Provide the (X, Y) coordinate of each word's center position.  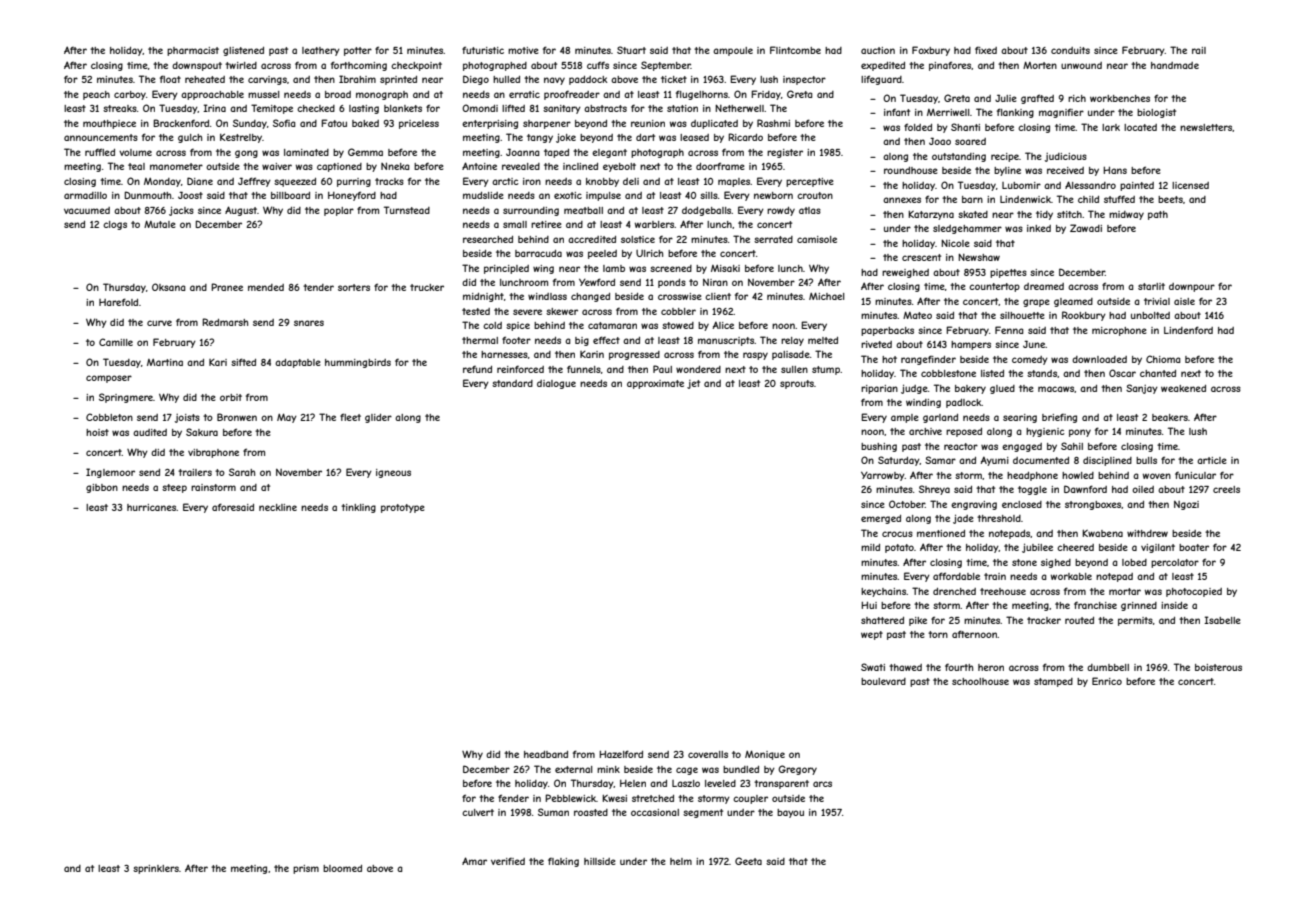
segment (703, 813)
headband (546, 754)
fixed (986, 50)
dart (645, 137)
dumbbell (1108, 667)
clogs (115, 225)
